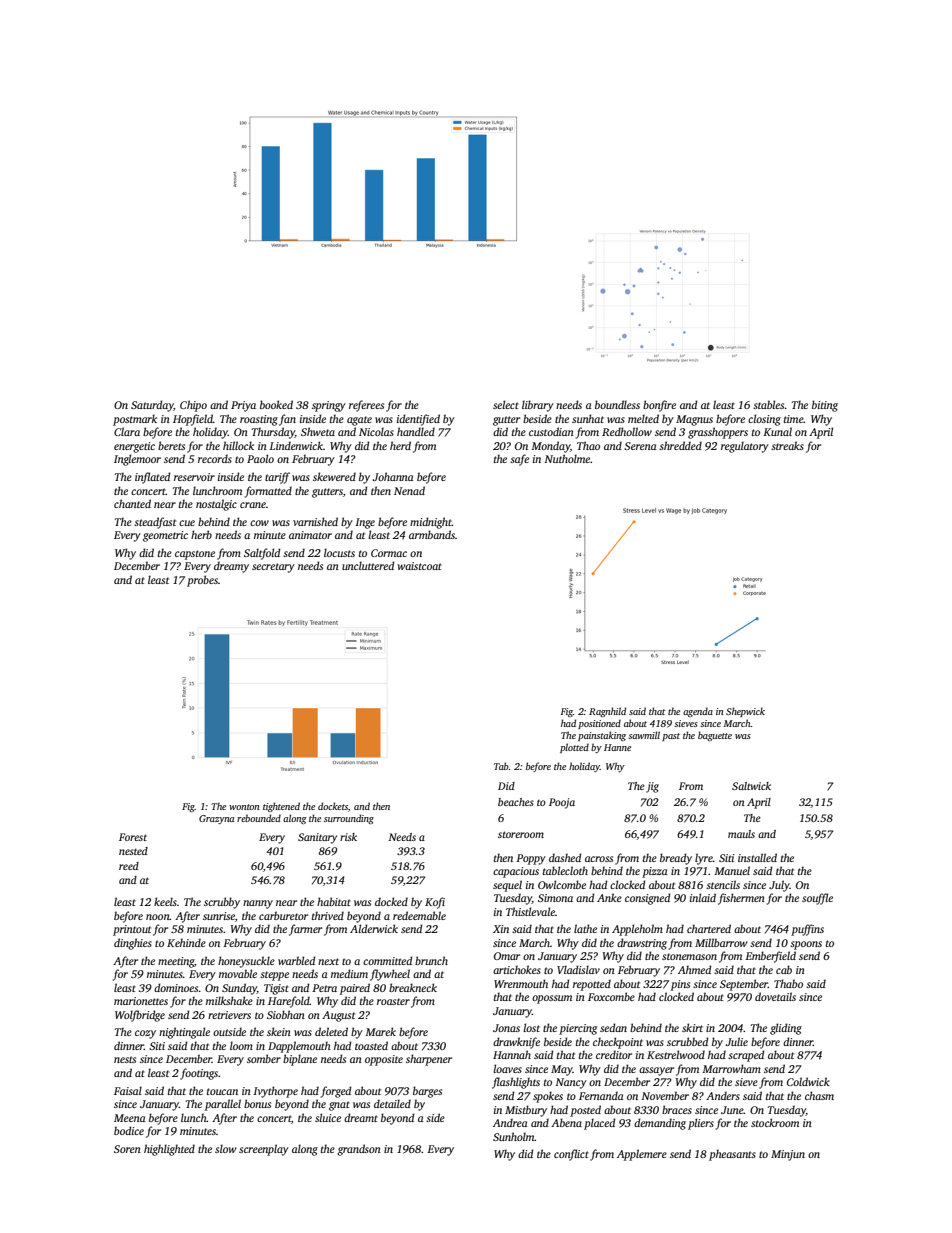 Image resolution: width=952 pixels, height=1233 pixels. Describe the element at coordinates (555, 898) in the image. I see `Simona` at that location.
